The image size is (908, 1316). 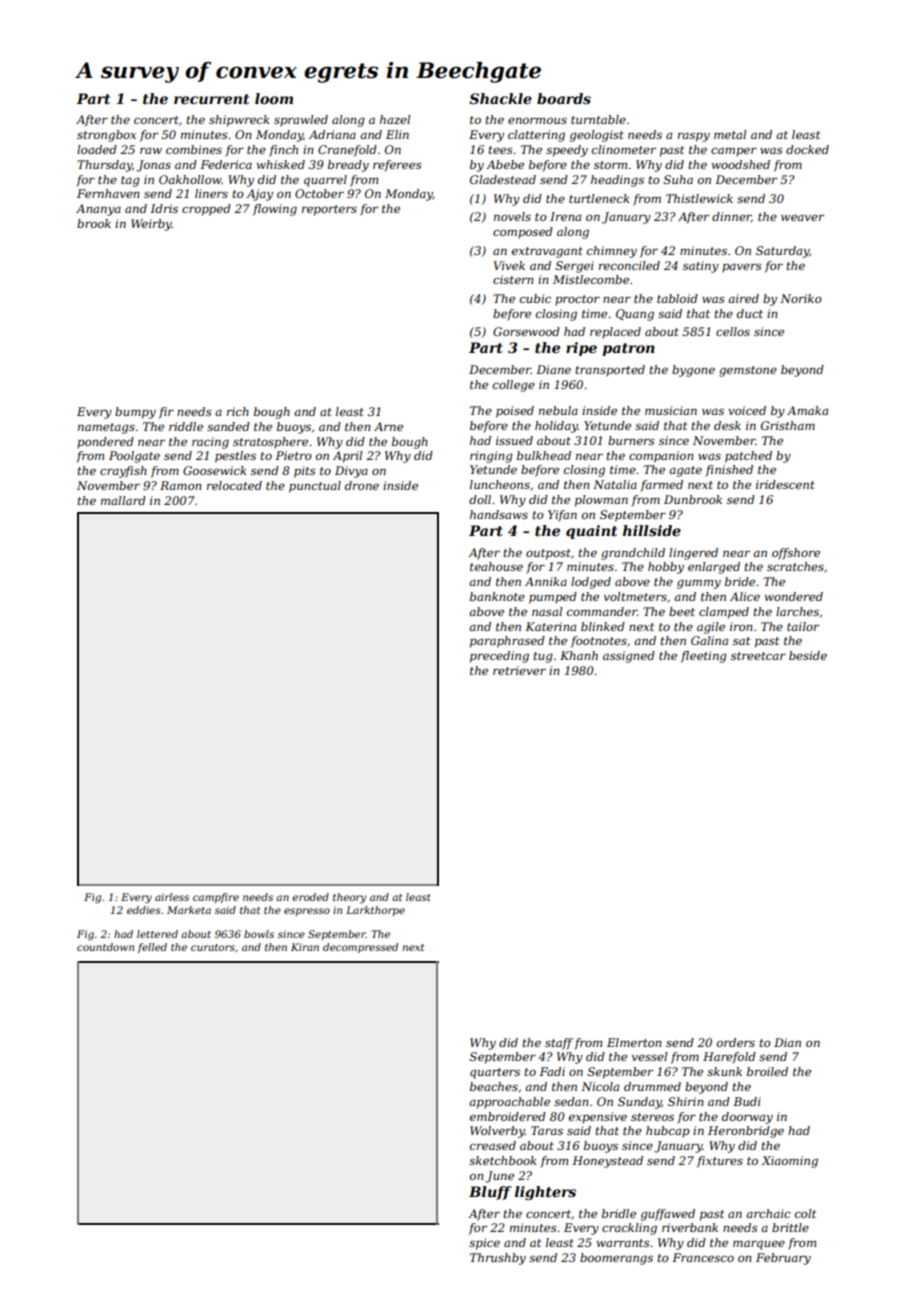 What do you see at coordinates (500, 98) in the screenshot?
I see `Shackle` at bounding box center [500, 98].
